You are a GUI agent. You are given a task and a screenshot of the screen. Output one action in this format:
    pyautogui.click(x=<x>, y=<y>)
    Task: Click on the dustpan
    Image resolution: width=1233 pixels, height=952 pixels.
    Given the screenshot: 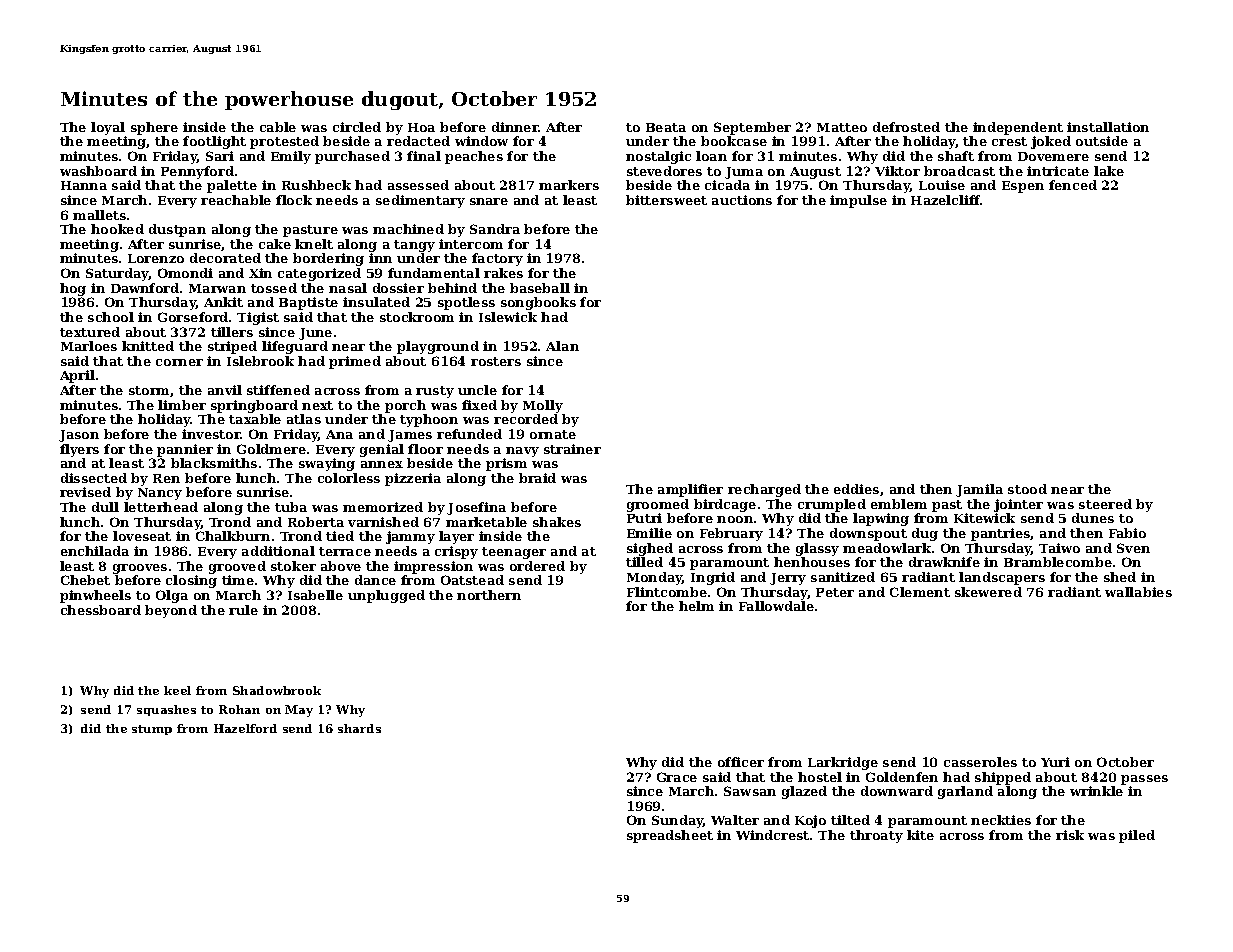 What is the action you would take?
    pyautogui.click(x=177, y=230)
